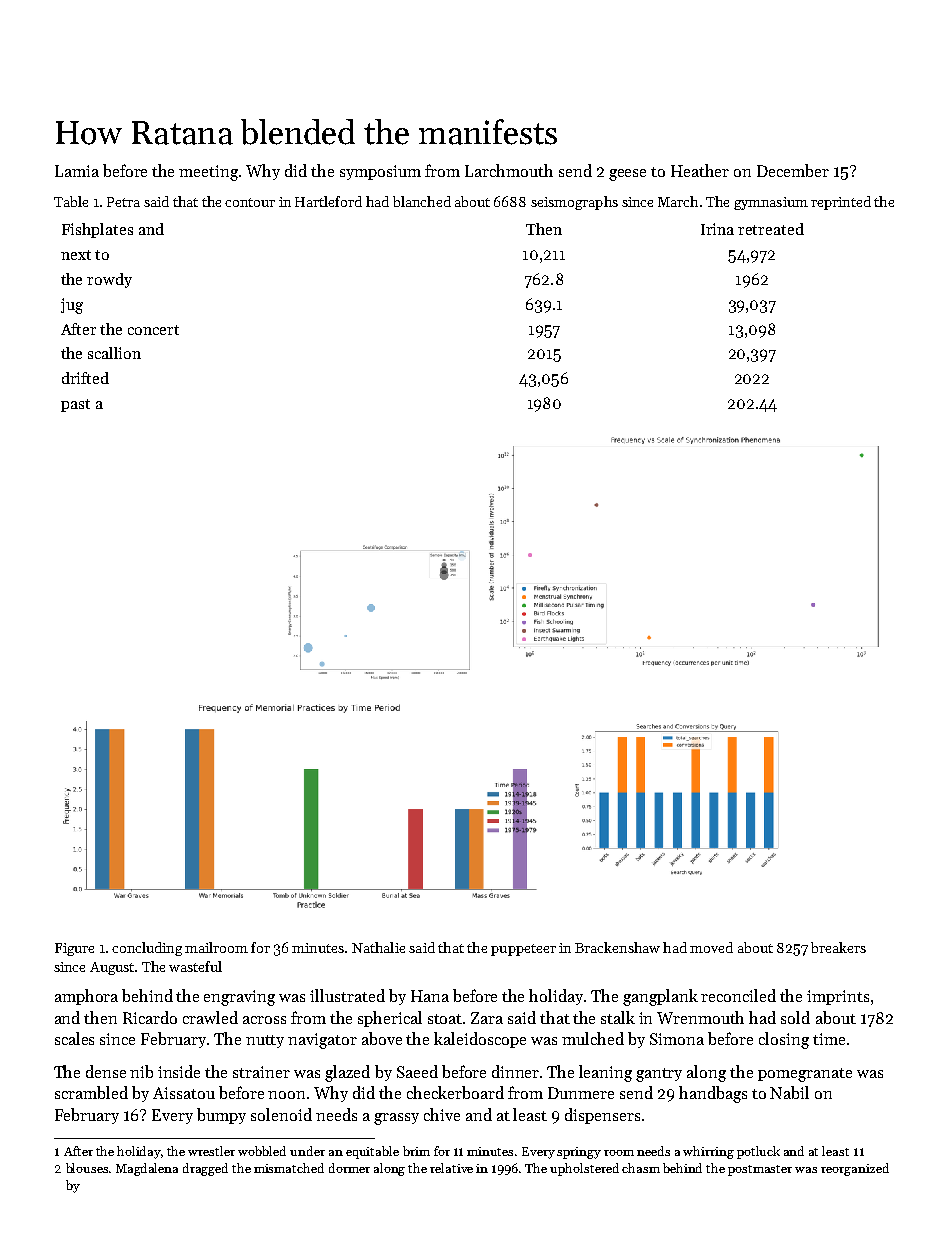  I want to click on Irina, so click(717, 229).
